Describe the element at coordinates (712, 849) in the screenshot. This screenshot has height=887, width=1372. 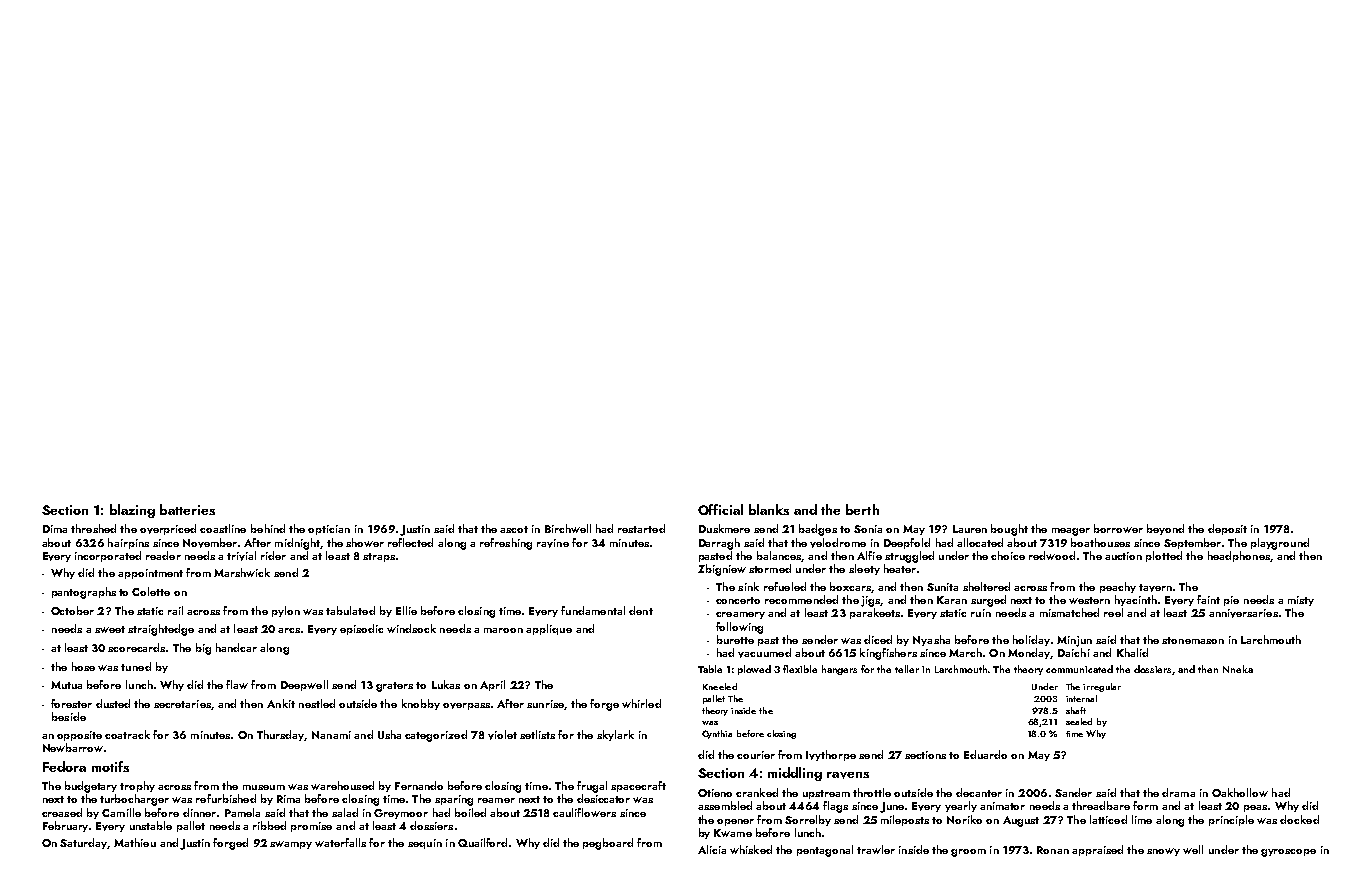
I see `Alicia` at that location.
